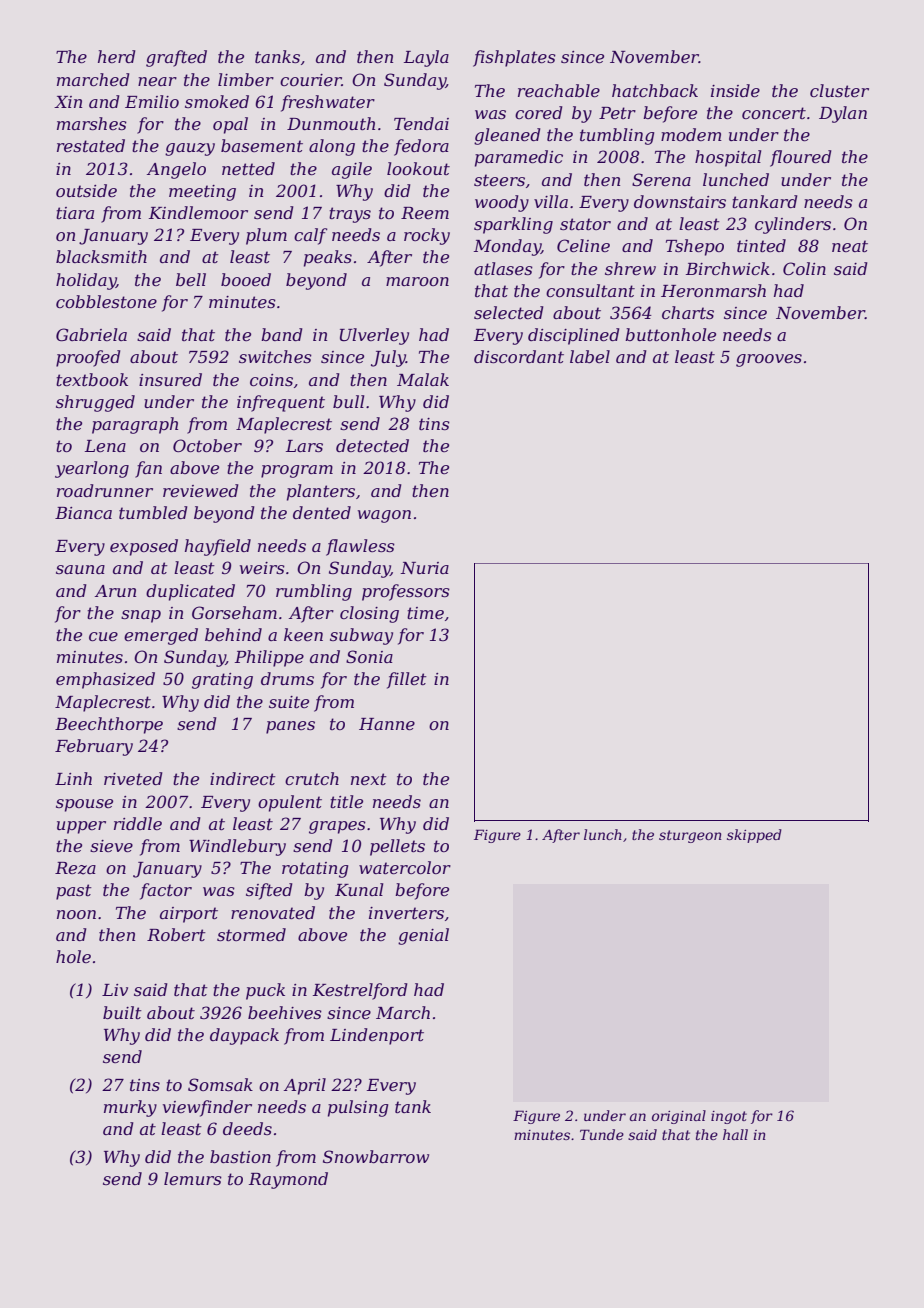 This document has width=924, height=1308. I want to click on murky, so click(130, 1108).
